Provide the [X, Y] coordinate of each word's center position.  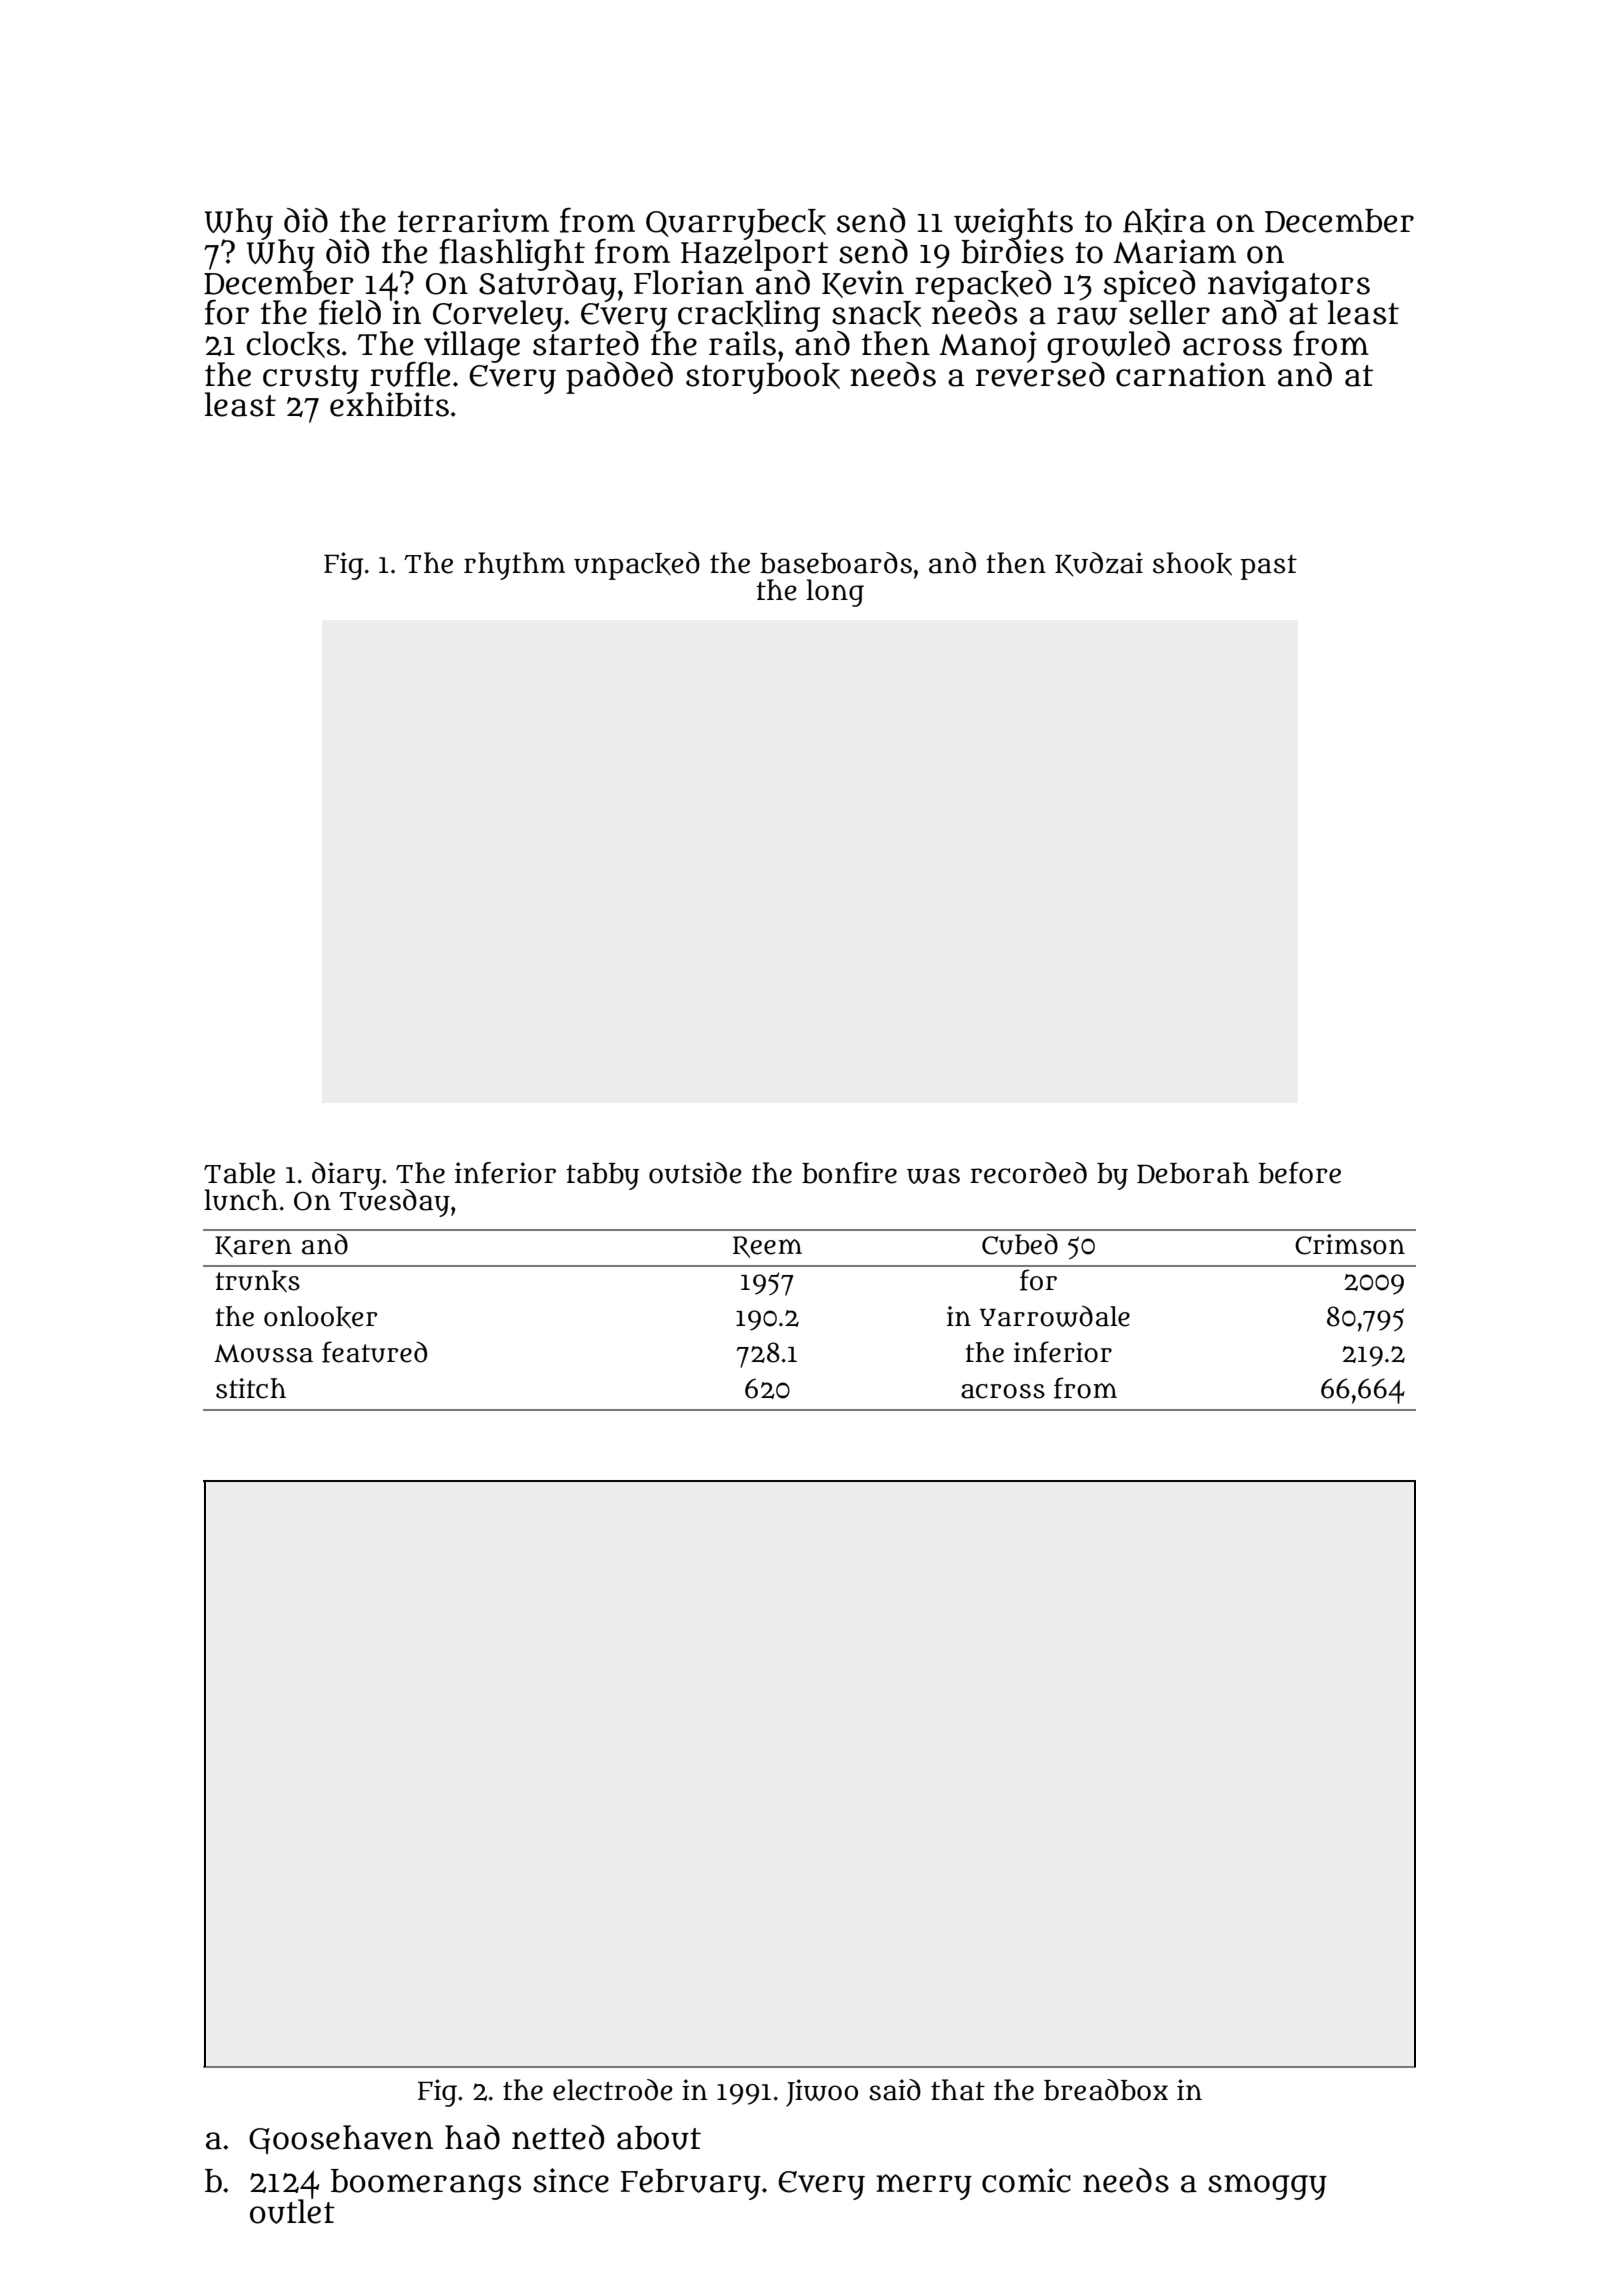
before [1300, 1173]
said [895, 2090]
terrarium [473, 220]
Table [239, 1173]
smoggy [1267, 2187]
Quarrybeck [736, 224]
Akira [1164, 221]
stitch [251, 1388]
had [472, 2137]
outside [695, 1173]
